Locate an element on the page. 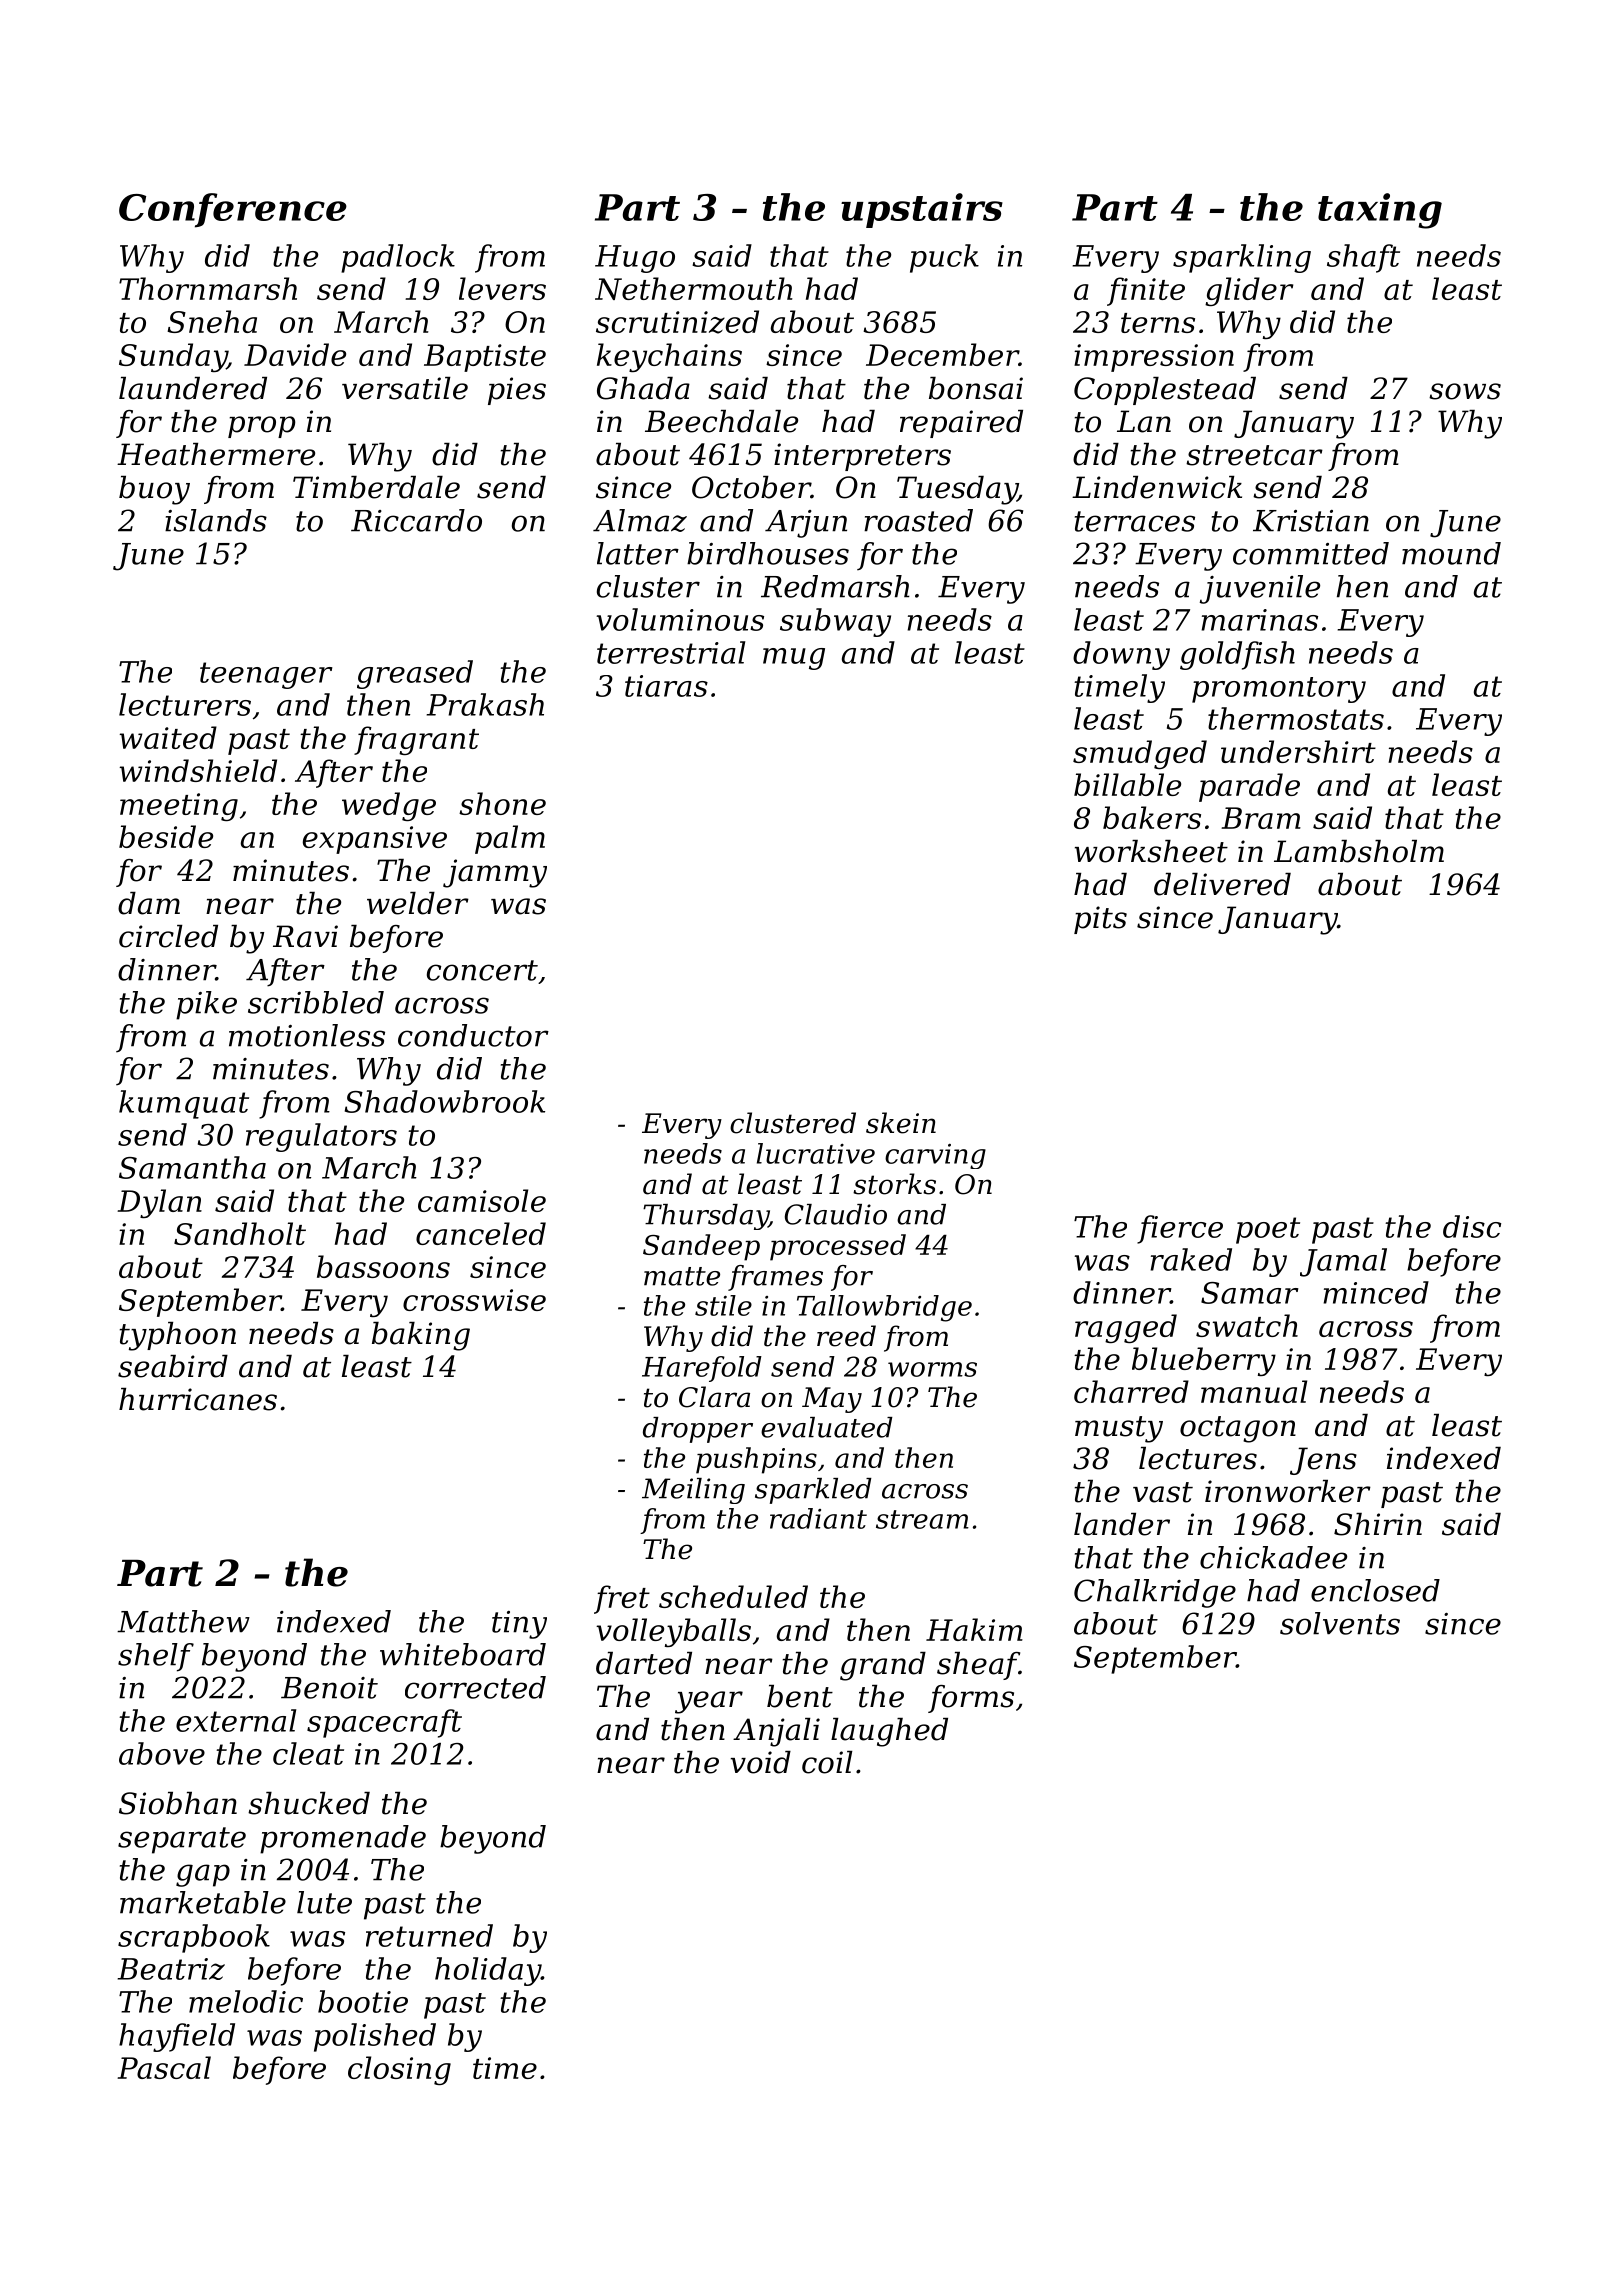  spacecraft is located at coordinates (384, 1723).
